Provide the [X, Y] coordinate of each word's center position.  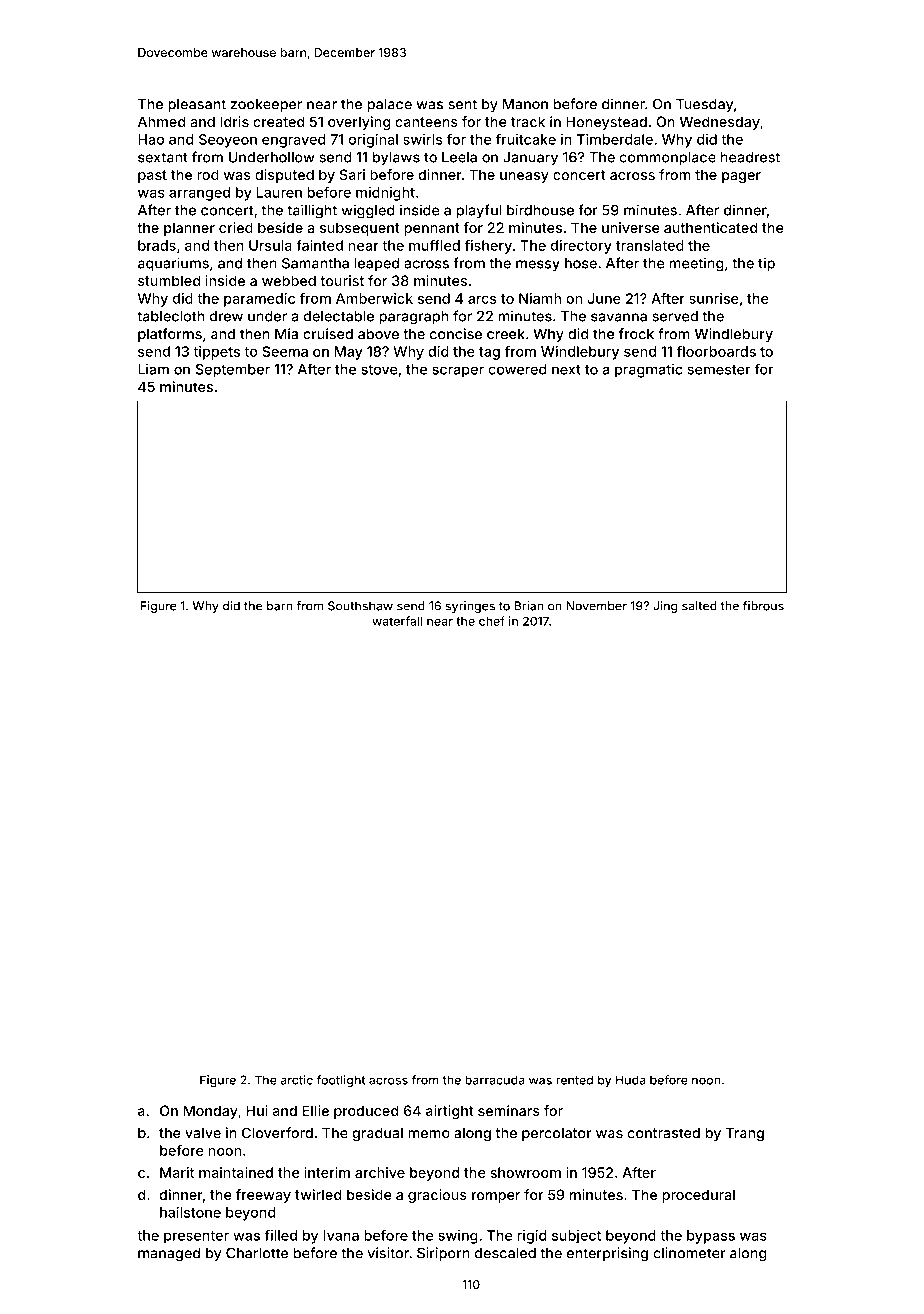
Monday [211, 1112]
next [566, 370]
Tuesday [704, 105]
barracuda [495, 1080]
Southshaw [360, 606]
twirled [318, 1194]
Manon [525, 104]
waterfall [397, 621]
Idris [234, 121]
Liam [153, 369]
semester [719, 370]
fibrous [763, 606]
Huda [631, 1080]
